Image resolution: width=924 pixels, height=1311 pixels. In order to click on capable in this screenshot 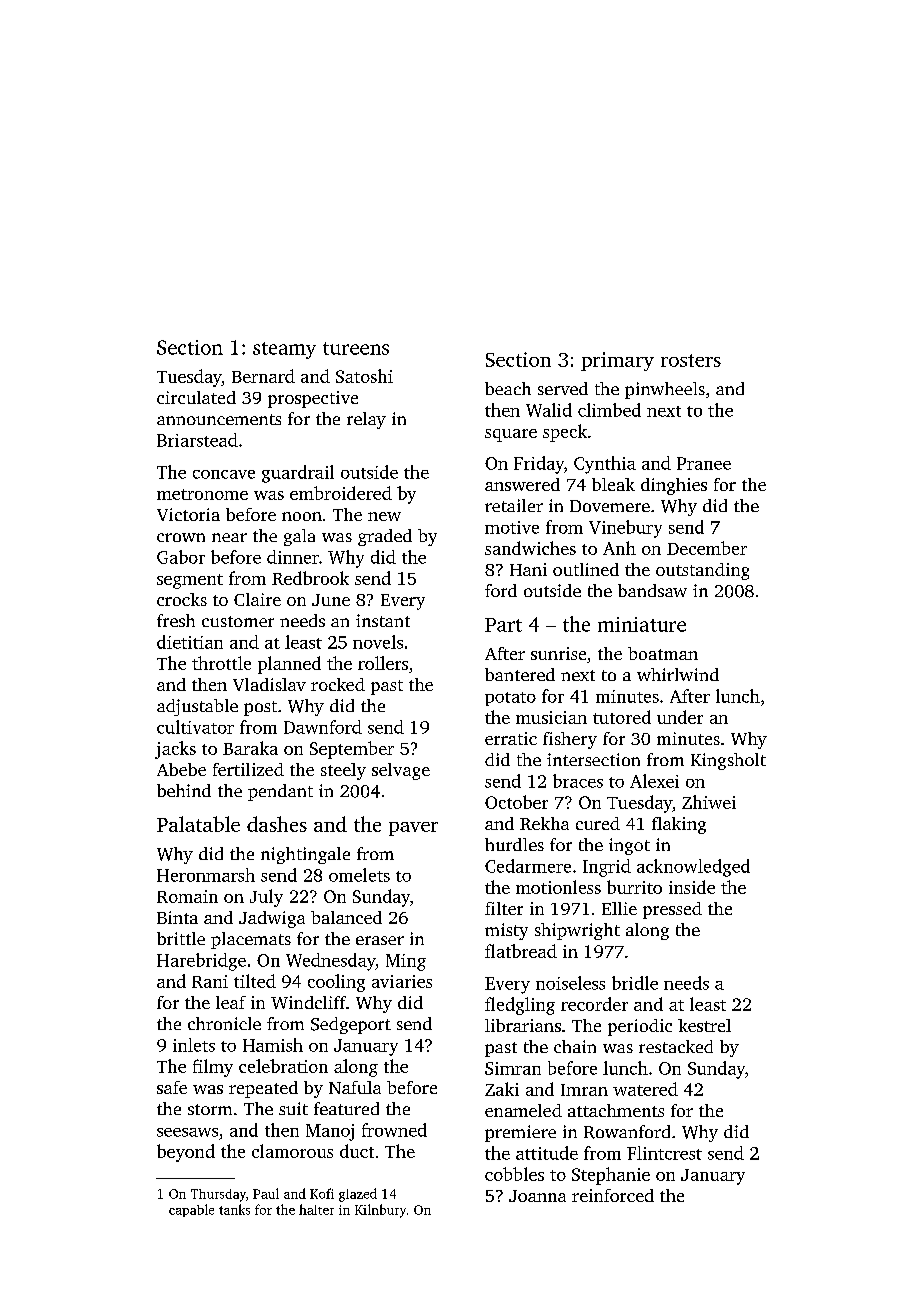, I will do `click(191, 1210)`.
